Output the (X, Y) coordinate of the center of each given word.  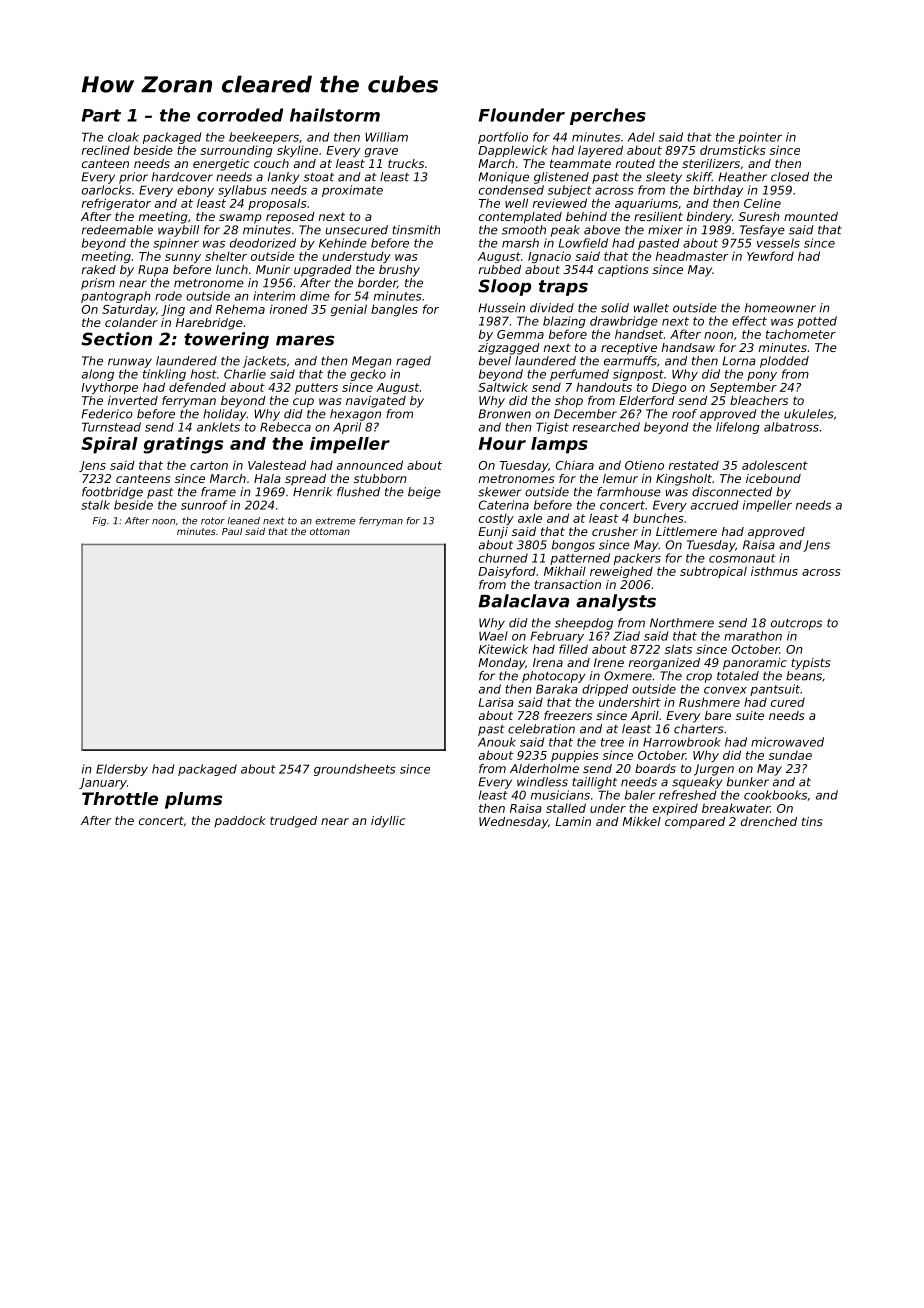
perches (608, 116)
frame (218, 492)
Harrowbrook (682, 742)
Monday (501, 664)
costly (496, 519)
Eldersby (122, 770)
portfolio (503, 138)
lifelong (738, 428)
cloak (123, 137)
